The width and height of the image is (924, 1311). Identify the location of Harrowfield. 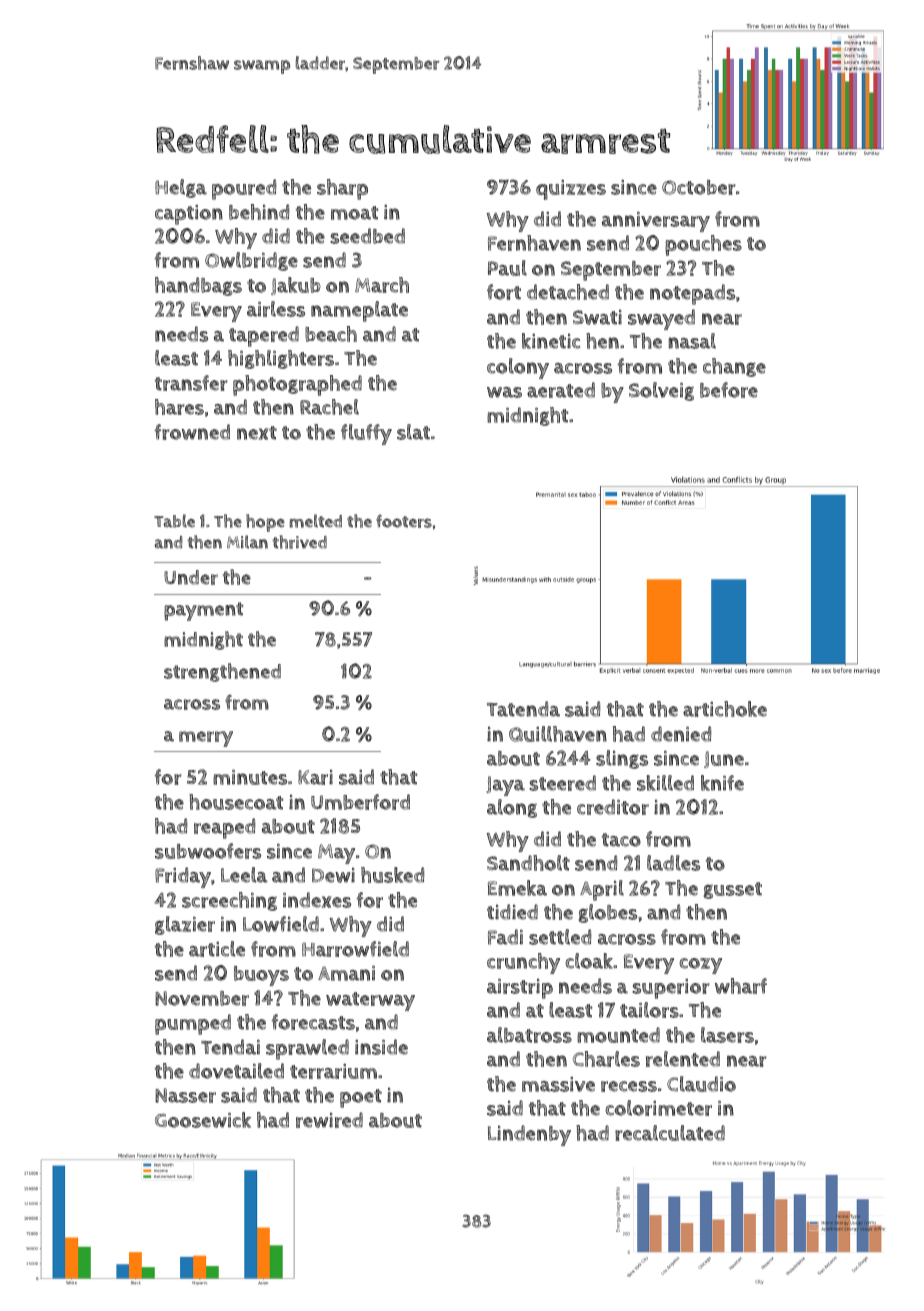
(355, 949).
